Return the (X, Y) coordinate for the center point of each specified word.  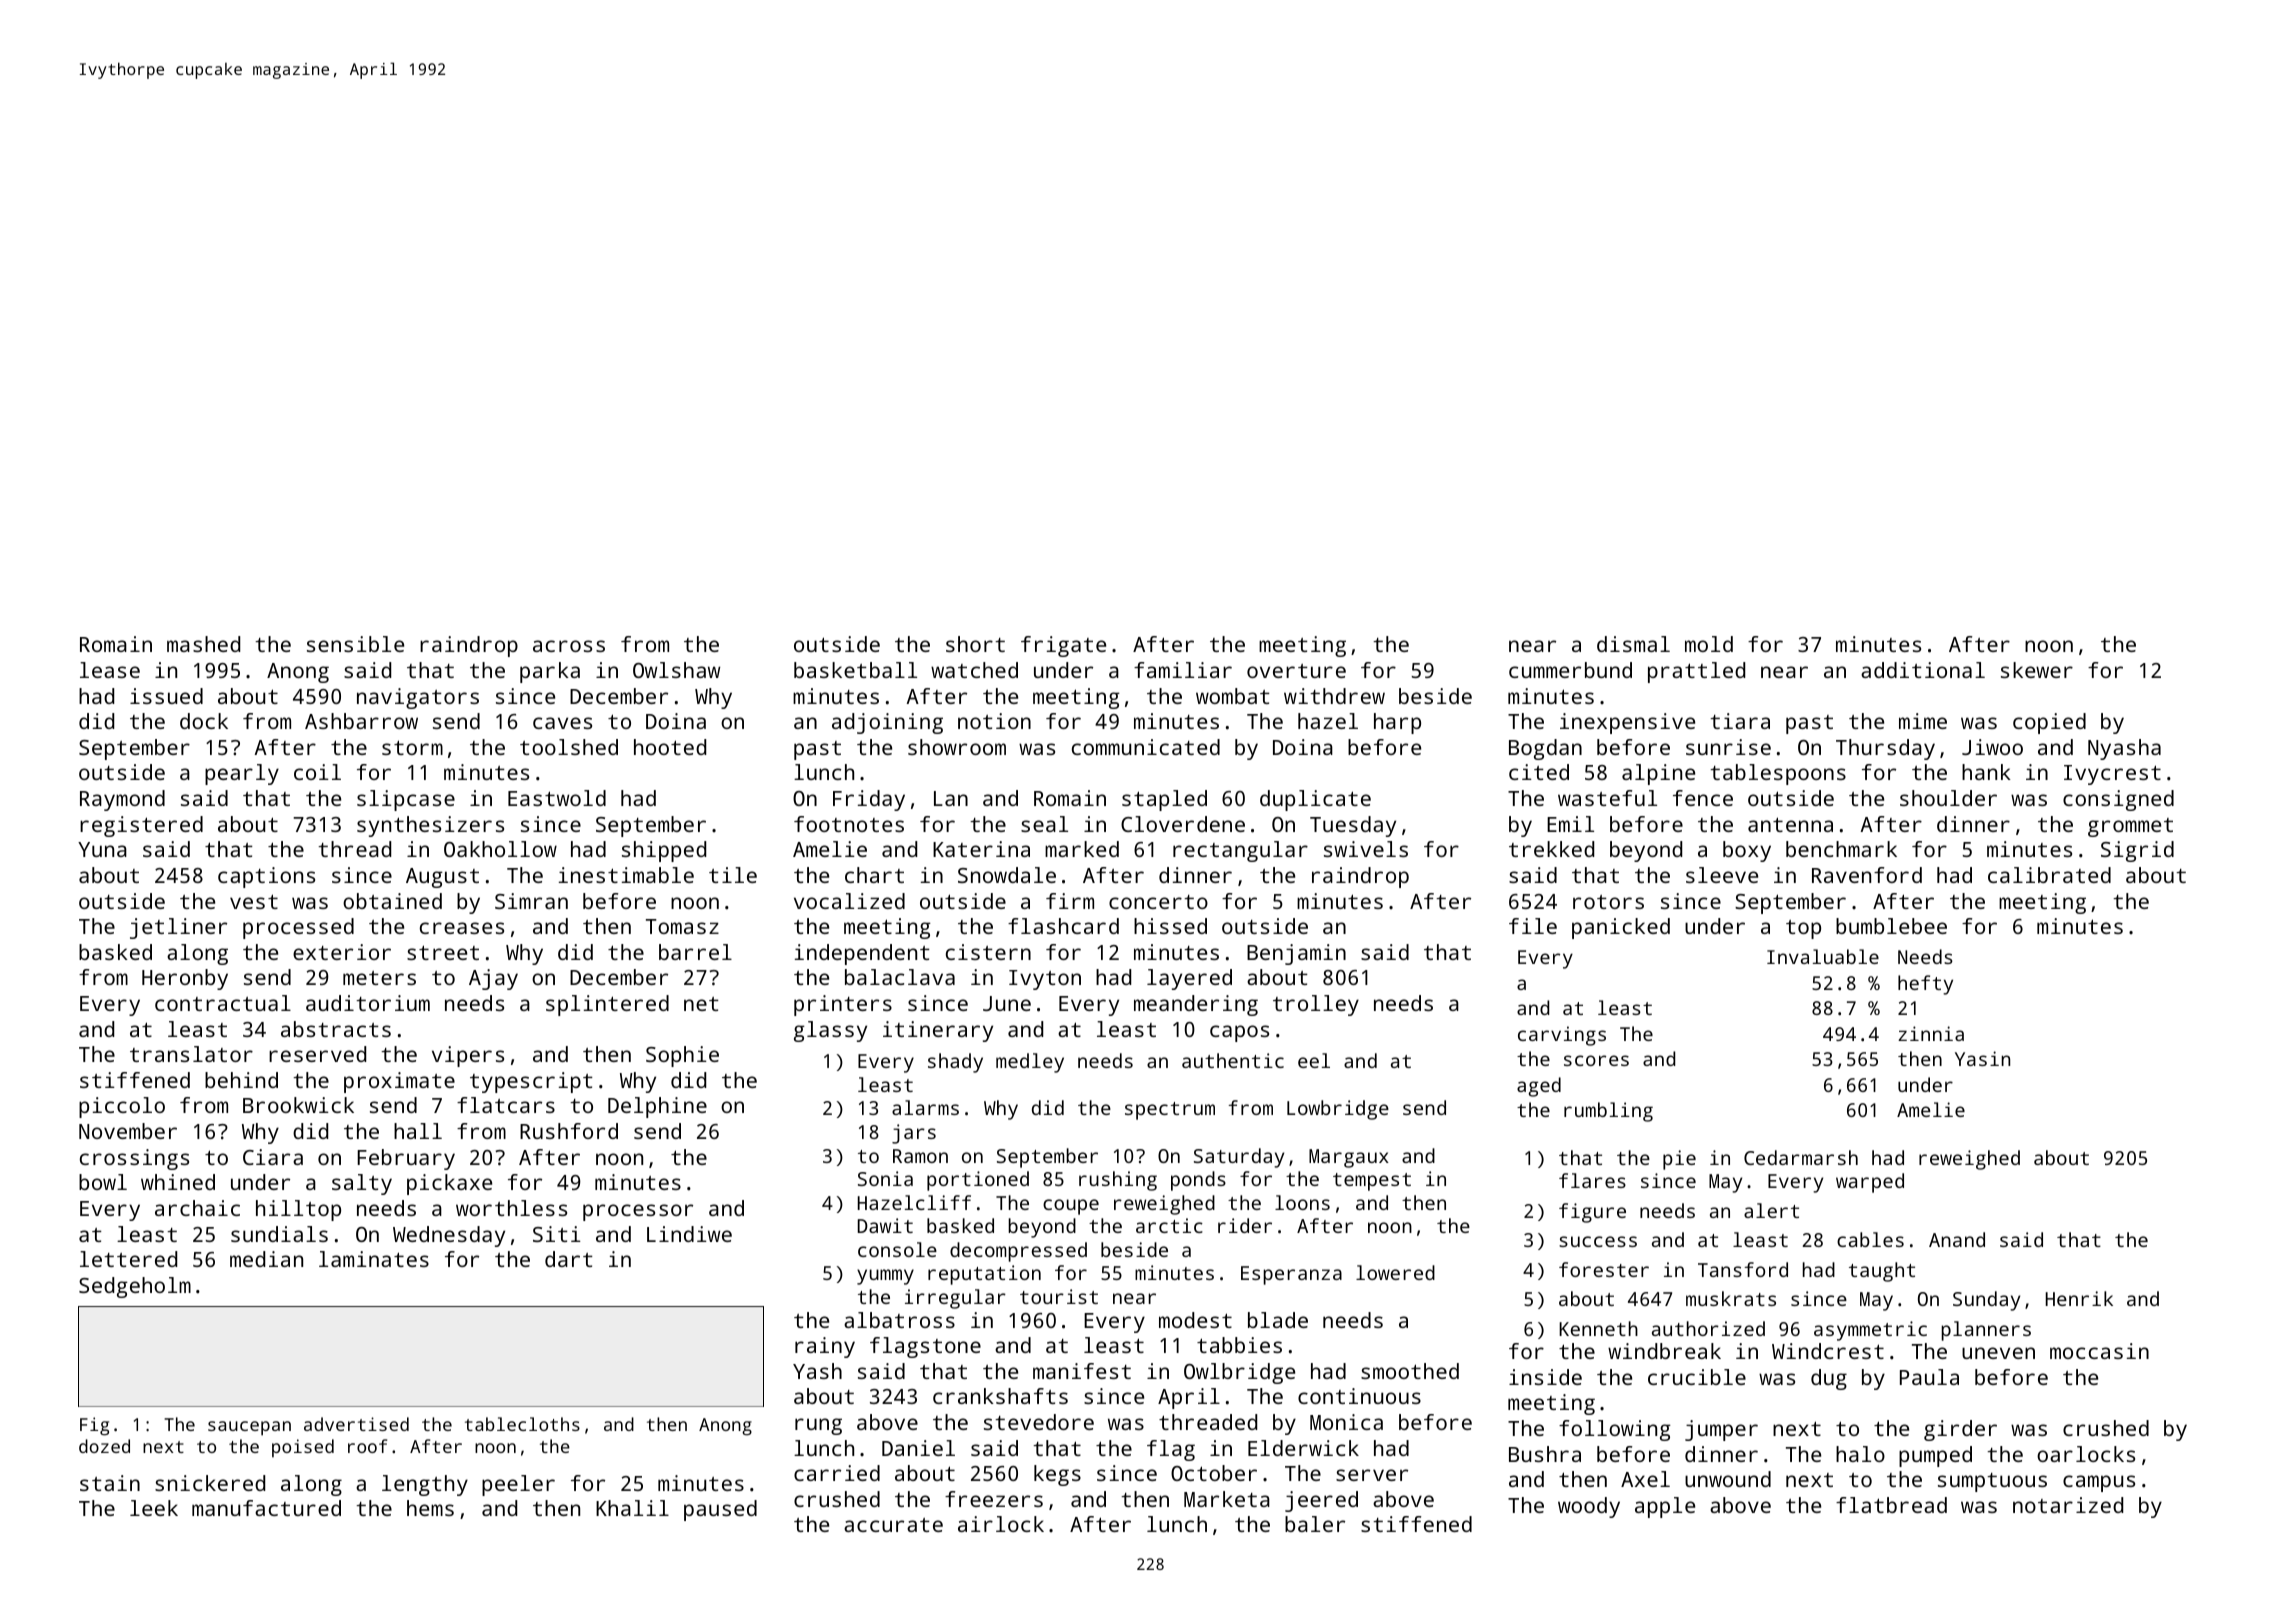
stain (110, 1483)
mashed (203, 644)
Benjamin (1296, 954)
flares (1592, 1180)
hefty (1925, 985)
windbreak (1664, 1351)
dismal (1633, 644)
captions (266, 877)
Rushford (569, 1131)
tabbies (1239, 1345)
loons (1302, 1202)
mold (1709, 644)
